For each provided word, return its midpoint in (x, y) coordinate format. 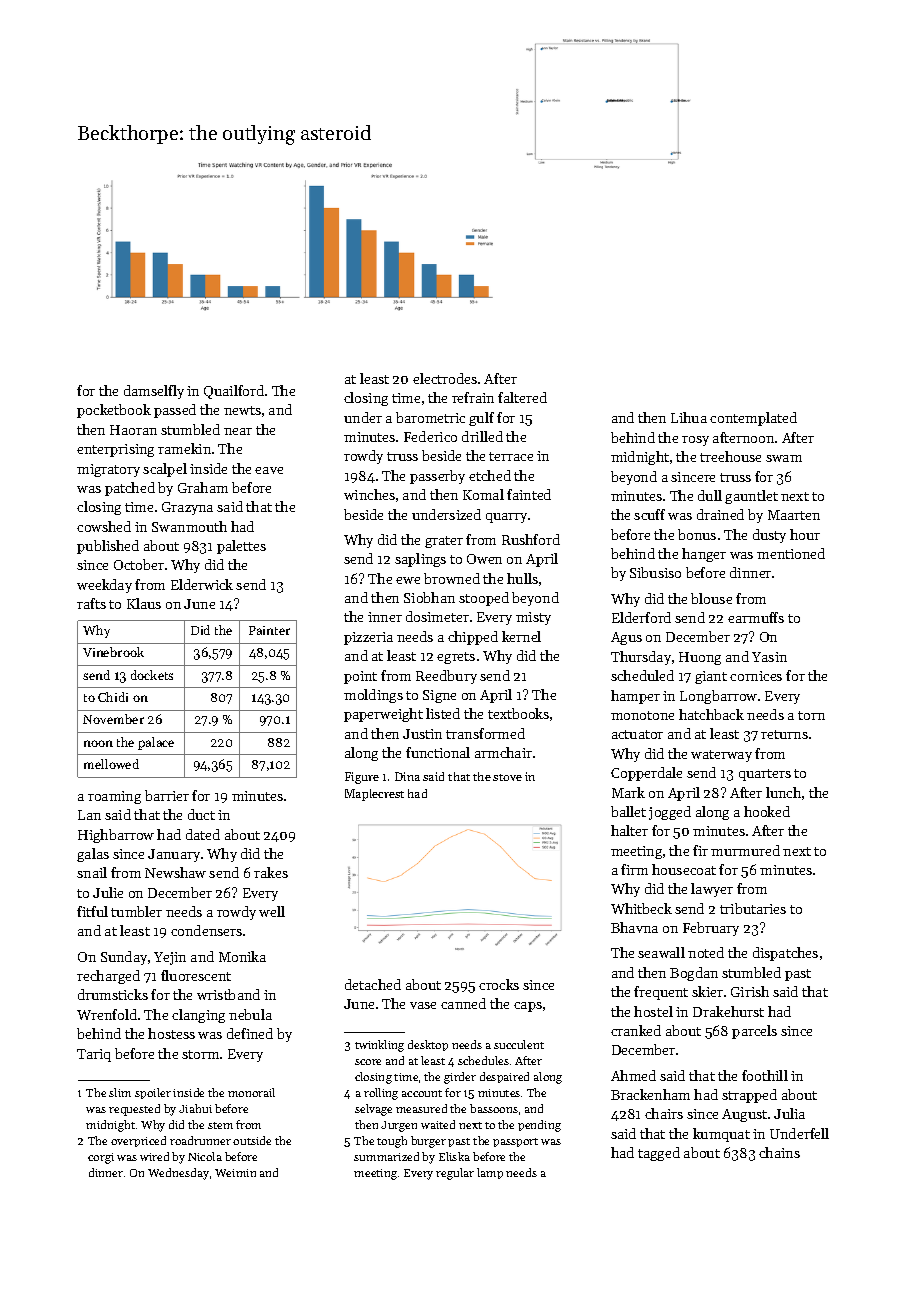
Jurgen (399, 1126)
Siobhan (429, 597)
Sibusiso (655, 572)
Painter (269, 630)
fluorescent (196, 975)
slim (120, 1092)
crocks (499, 984)
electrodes (445, 378)
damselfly (154, 392)
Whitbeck (641, 908)
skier (707, 991)
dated (203, 834)
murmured (745, 850)
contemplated (753, 419)
